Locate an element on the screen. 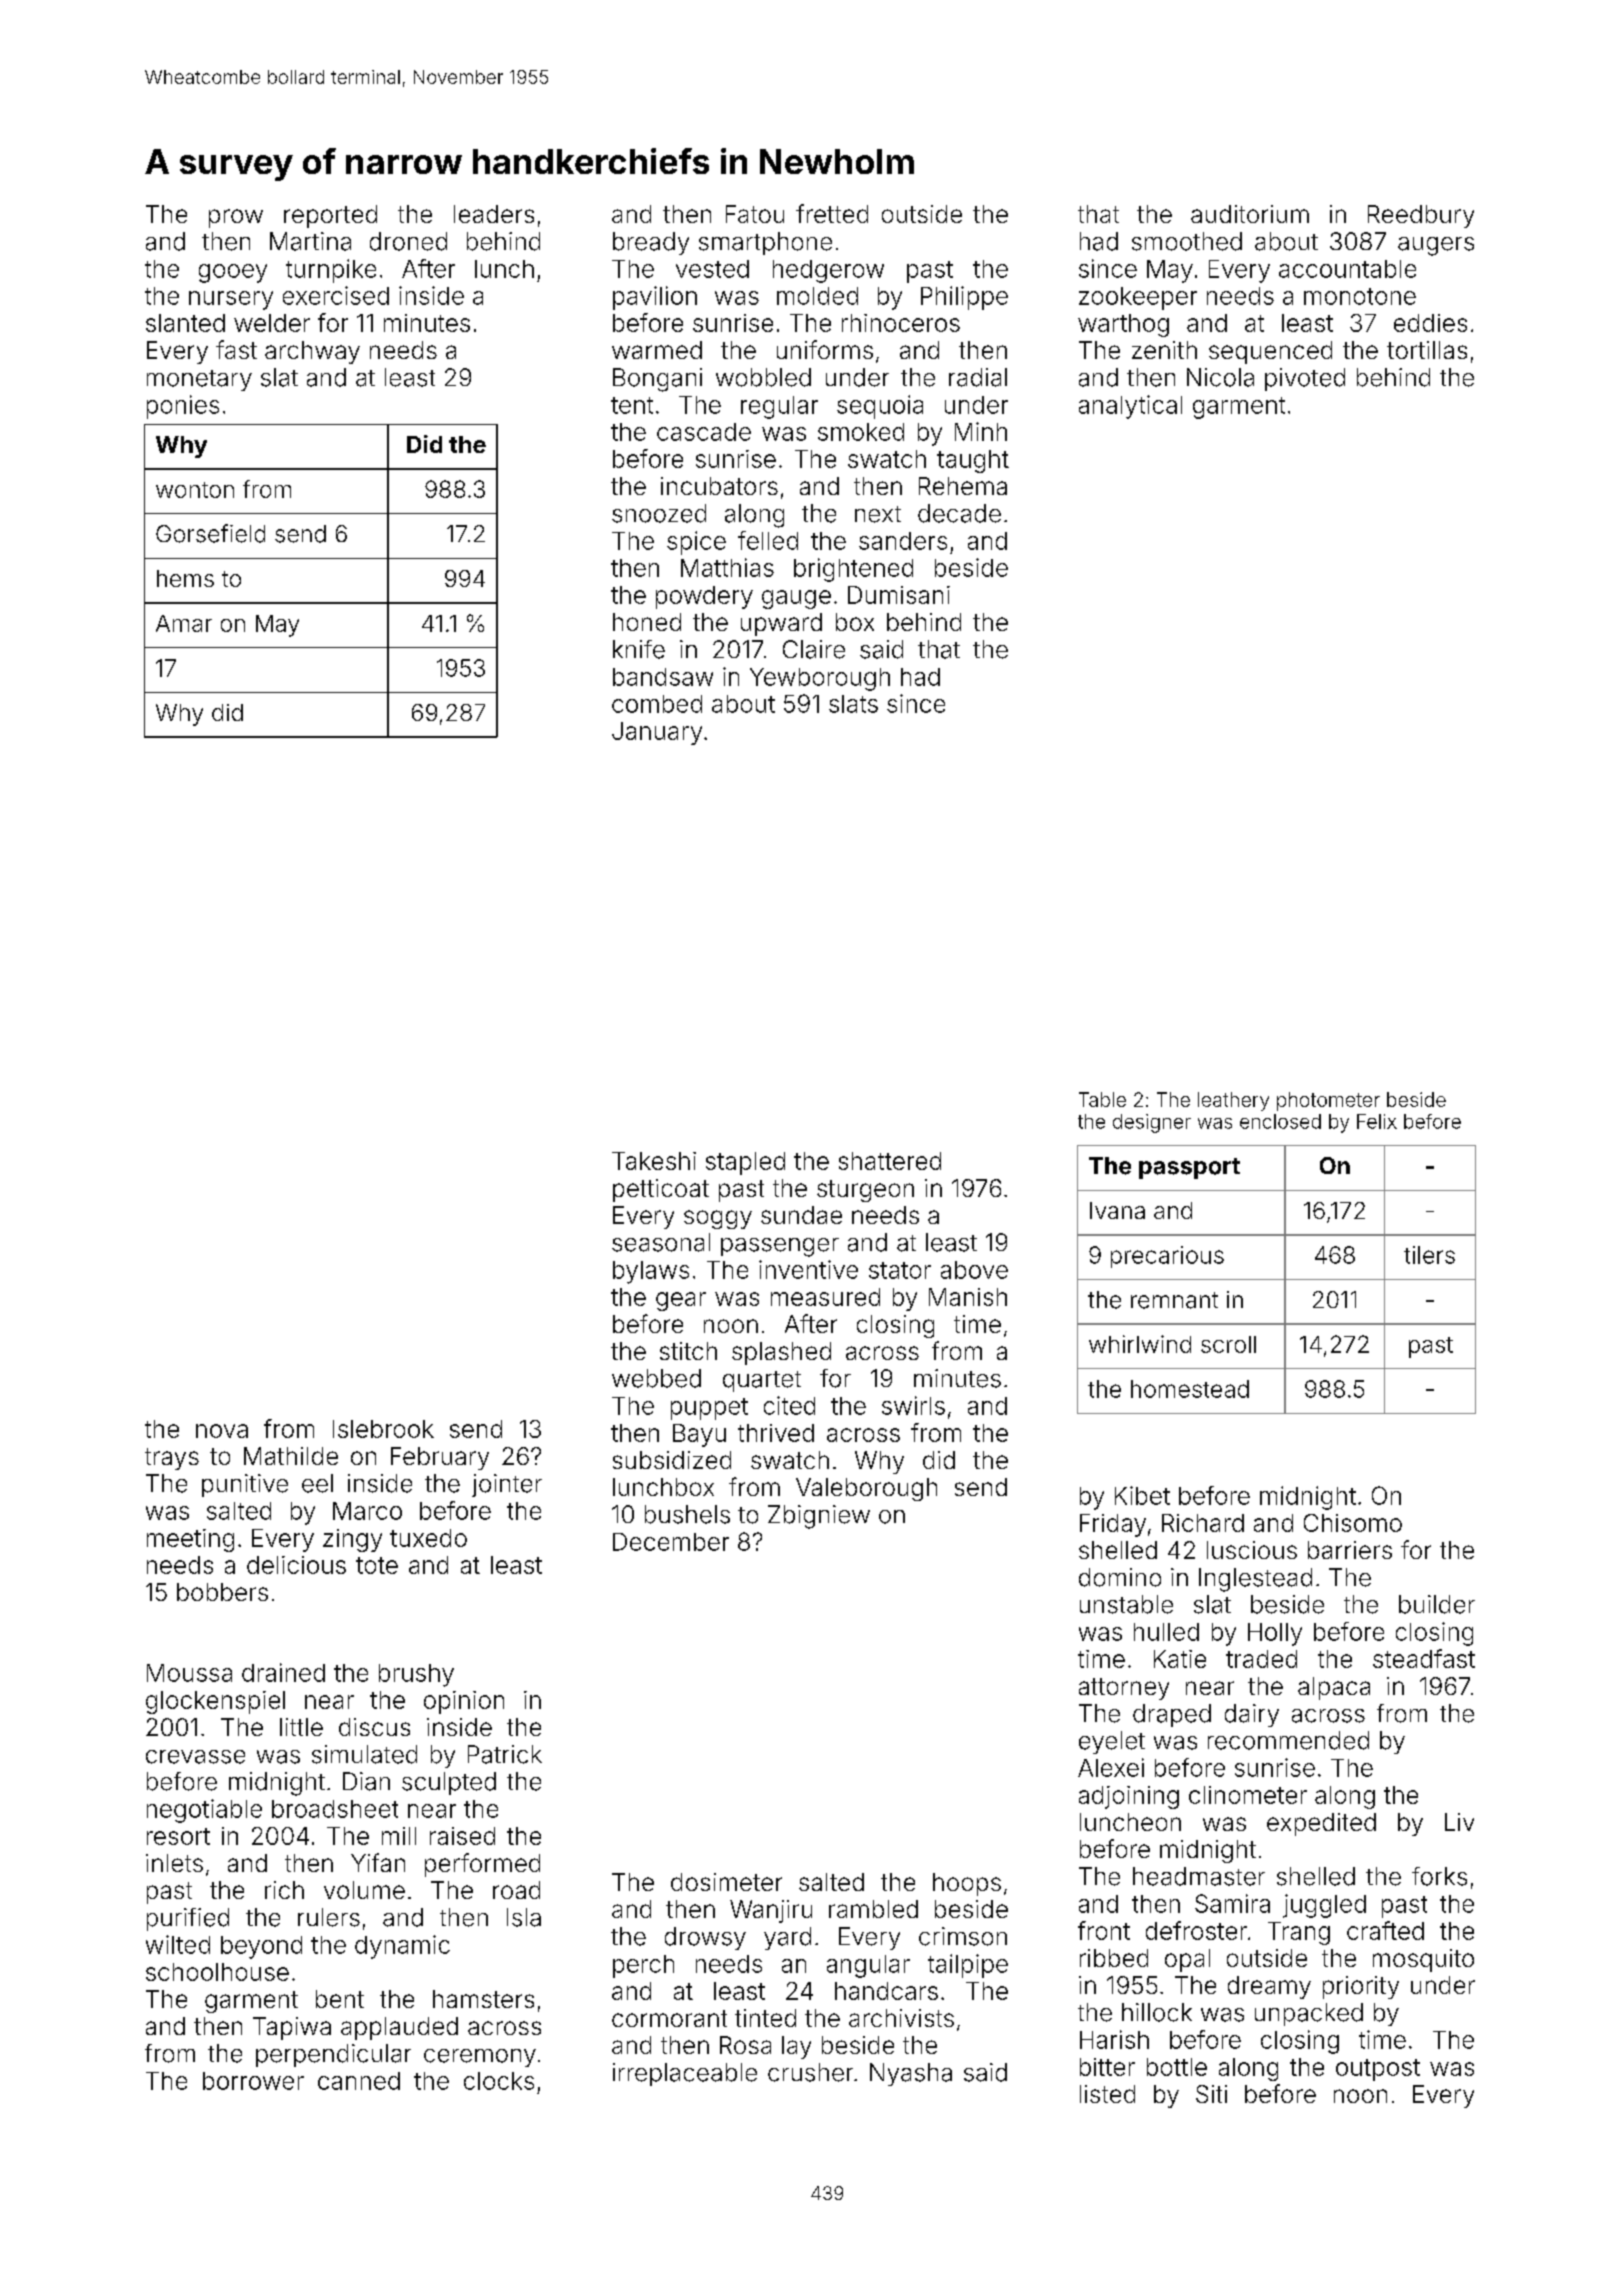  Felix is located at coordinates (1377, 1121).
